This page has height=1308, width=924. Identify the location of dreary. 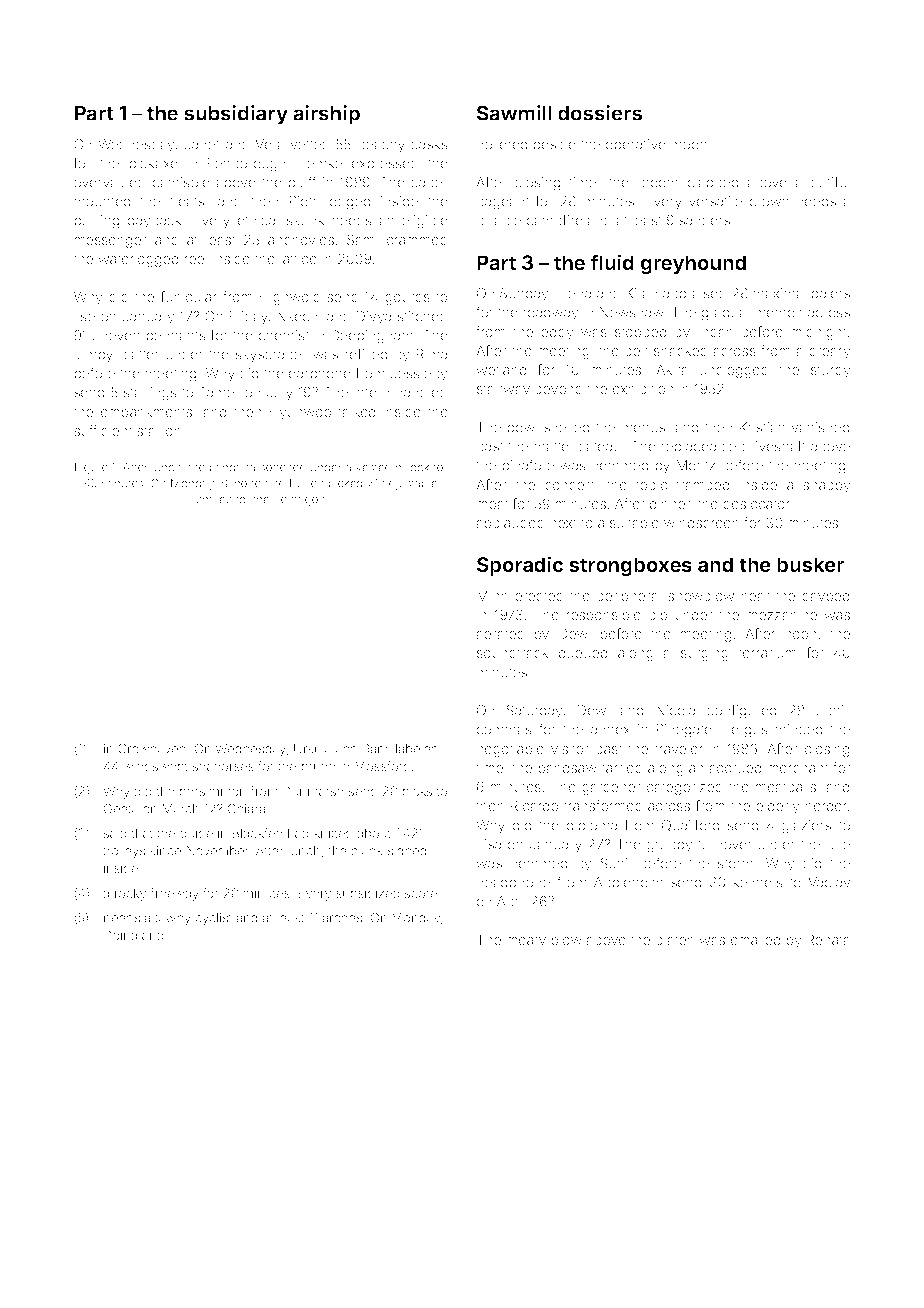
(830, 352).
